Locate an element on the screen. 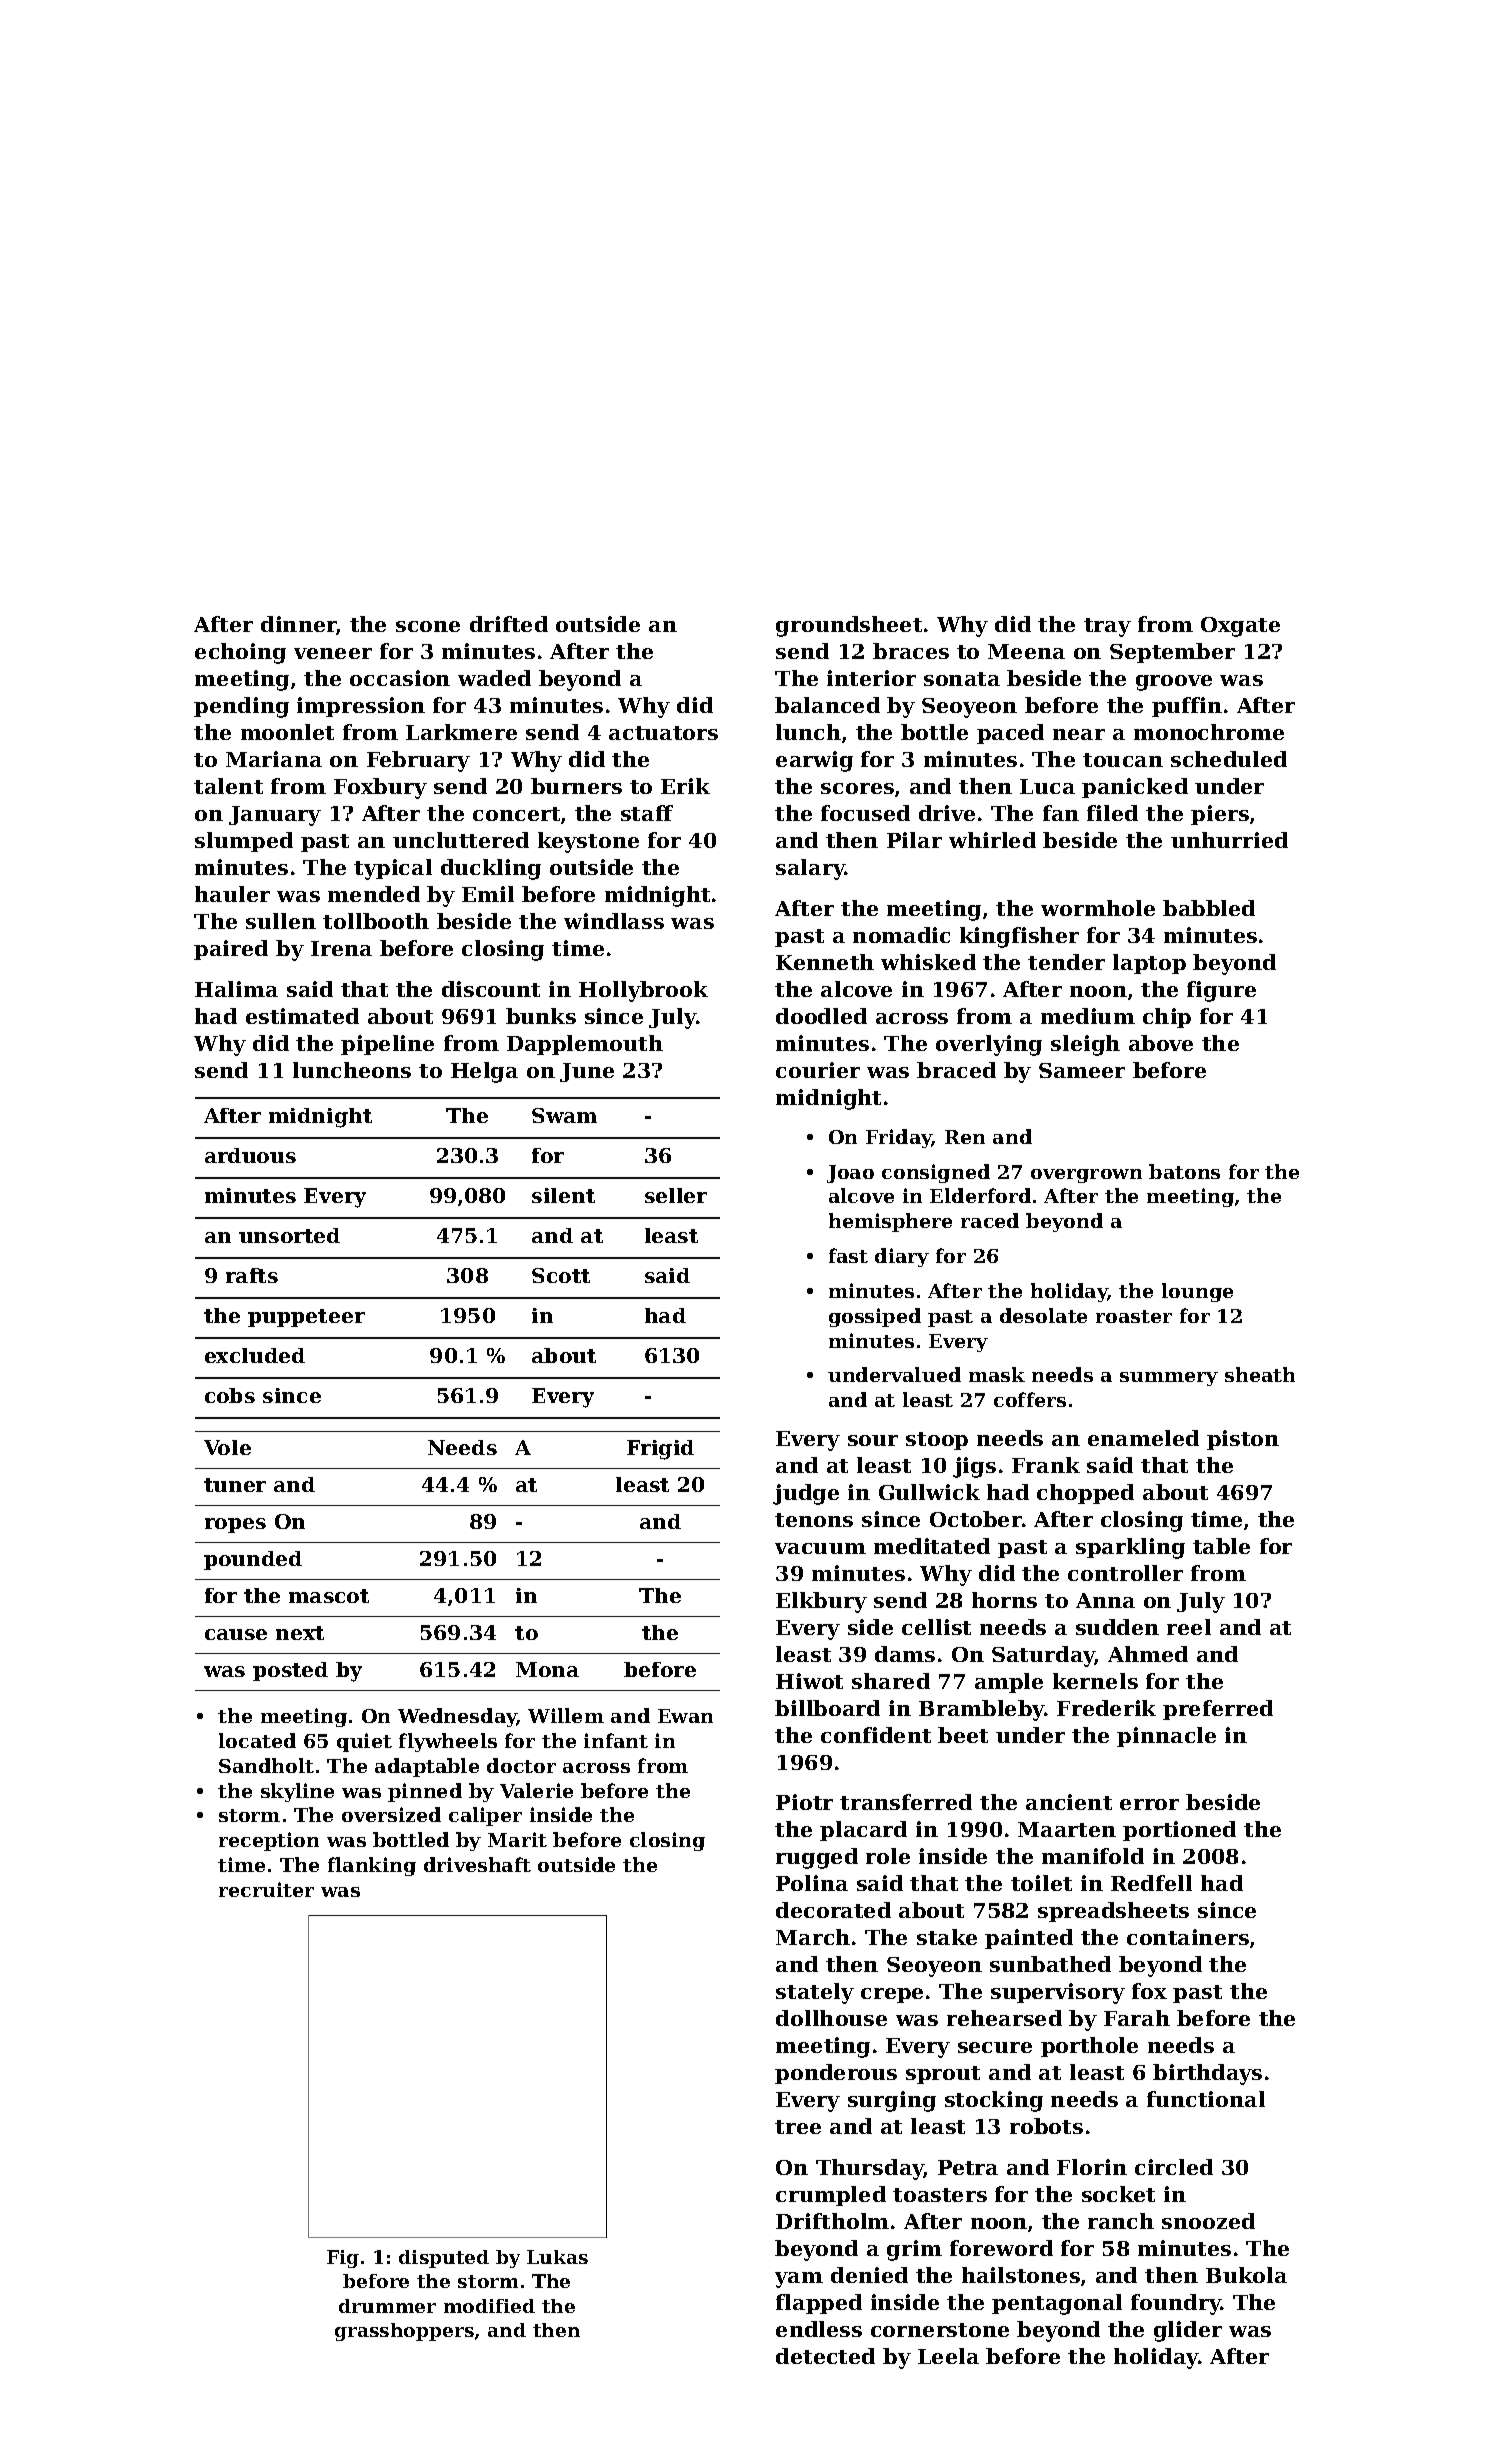 The height and width of the screenshot is (2464, 1496). yam is located at coordinates (799, 2280).
